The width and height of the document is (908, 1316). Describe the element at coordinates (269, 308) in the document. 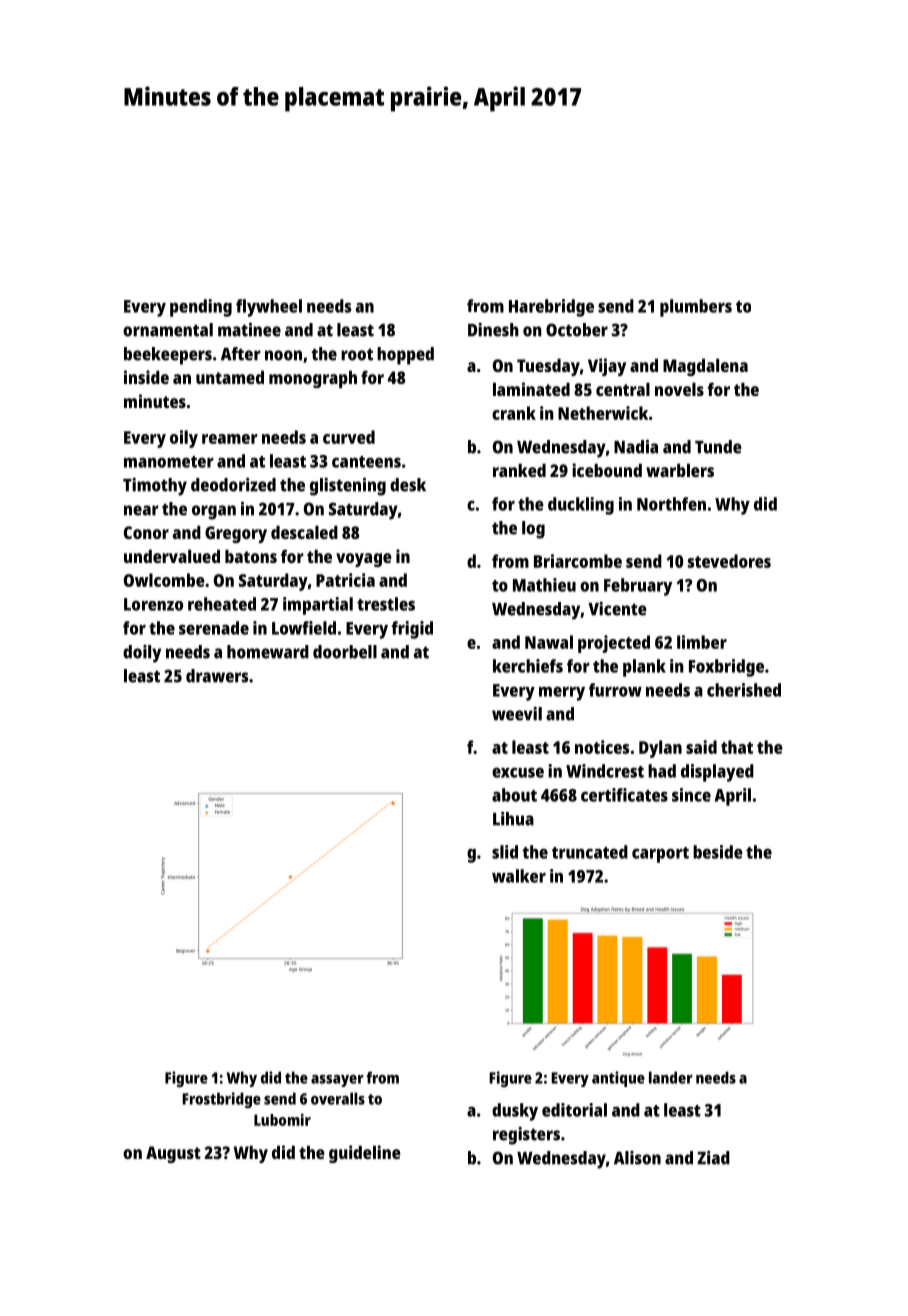

I see `flywheel` at that location.
